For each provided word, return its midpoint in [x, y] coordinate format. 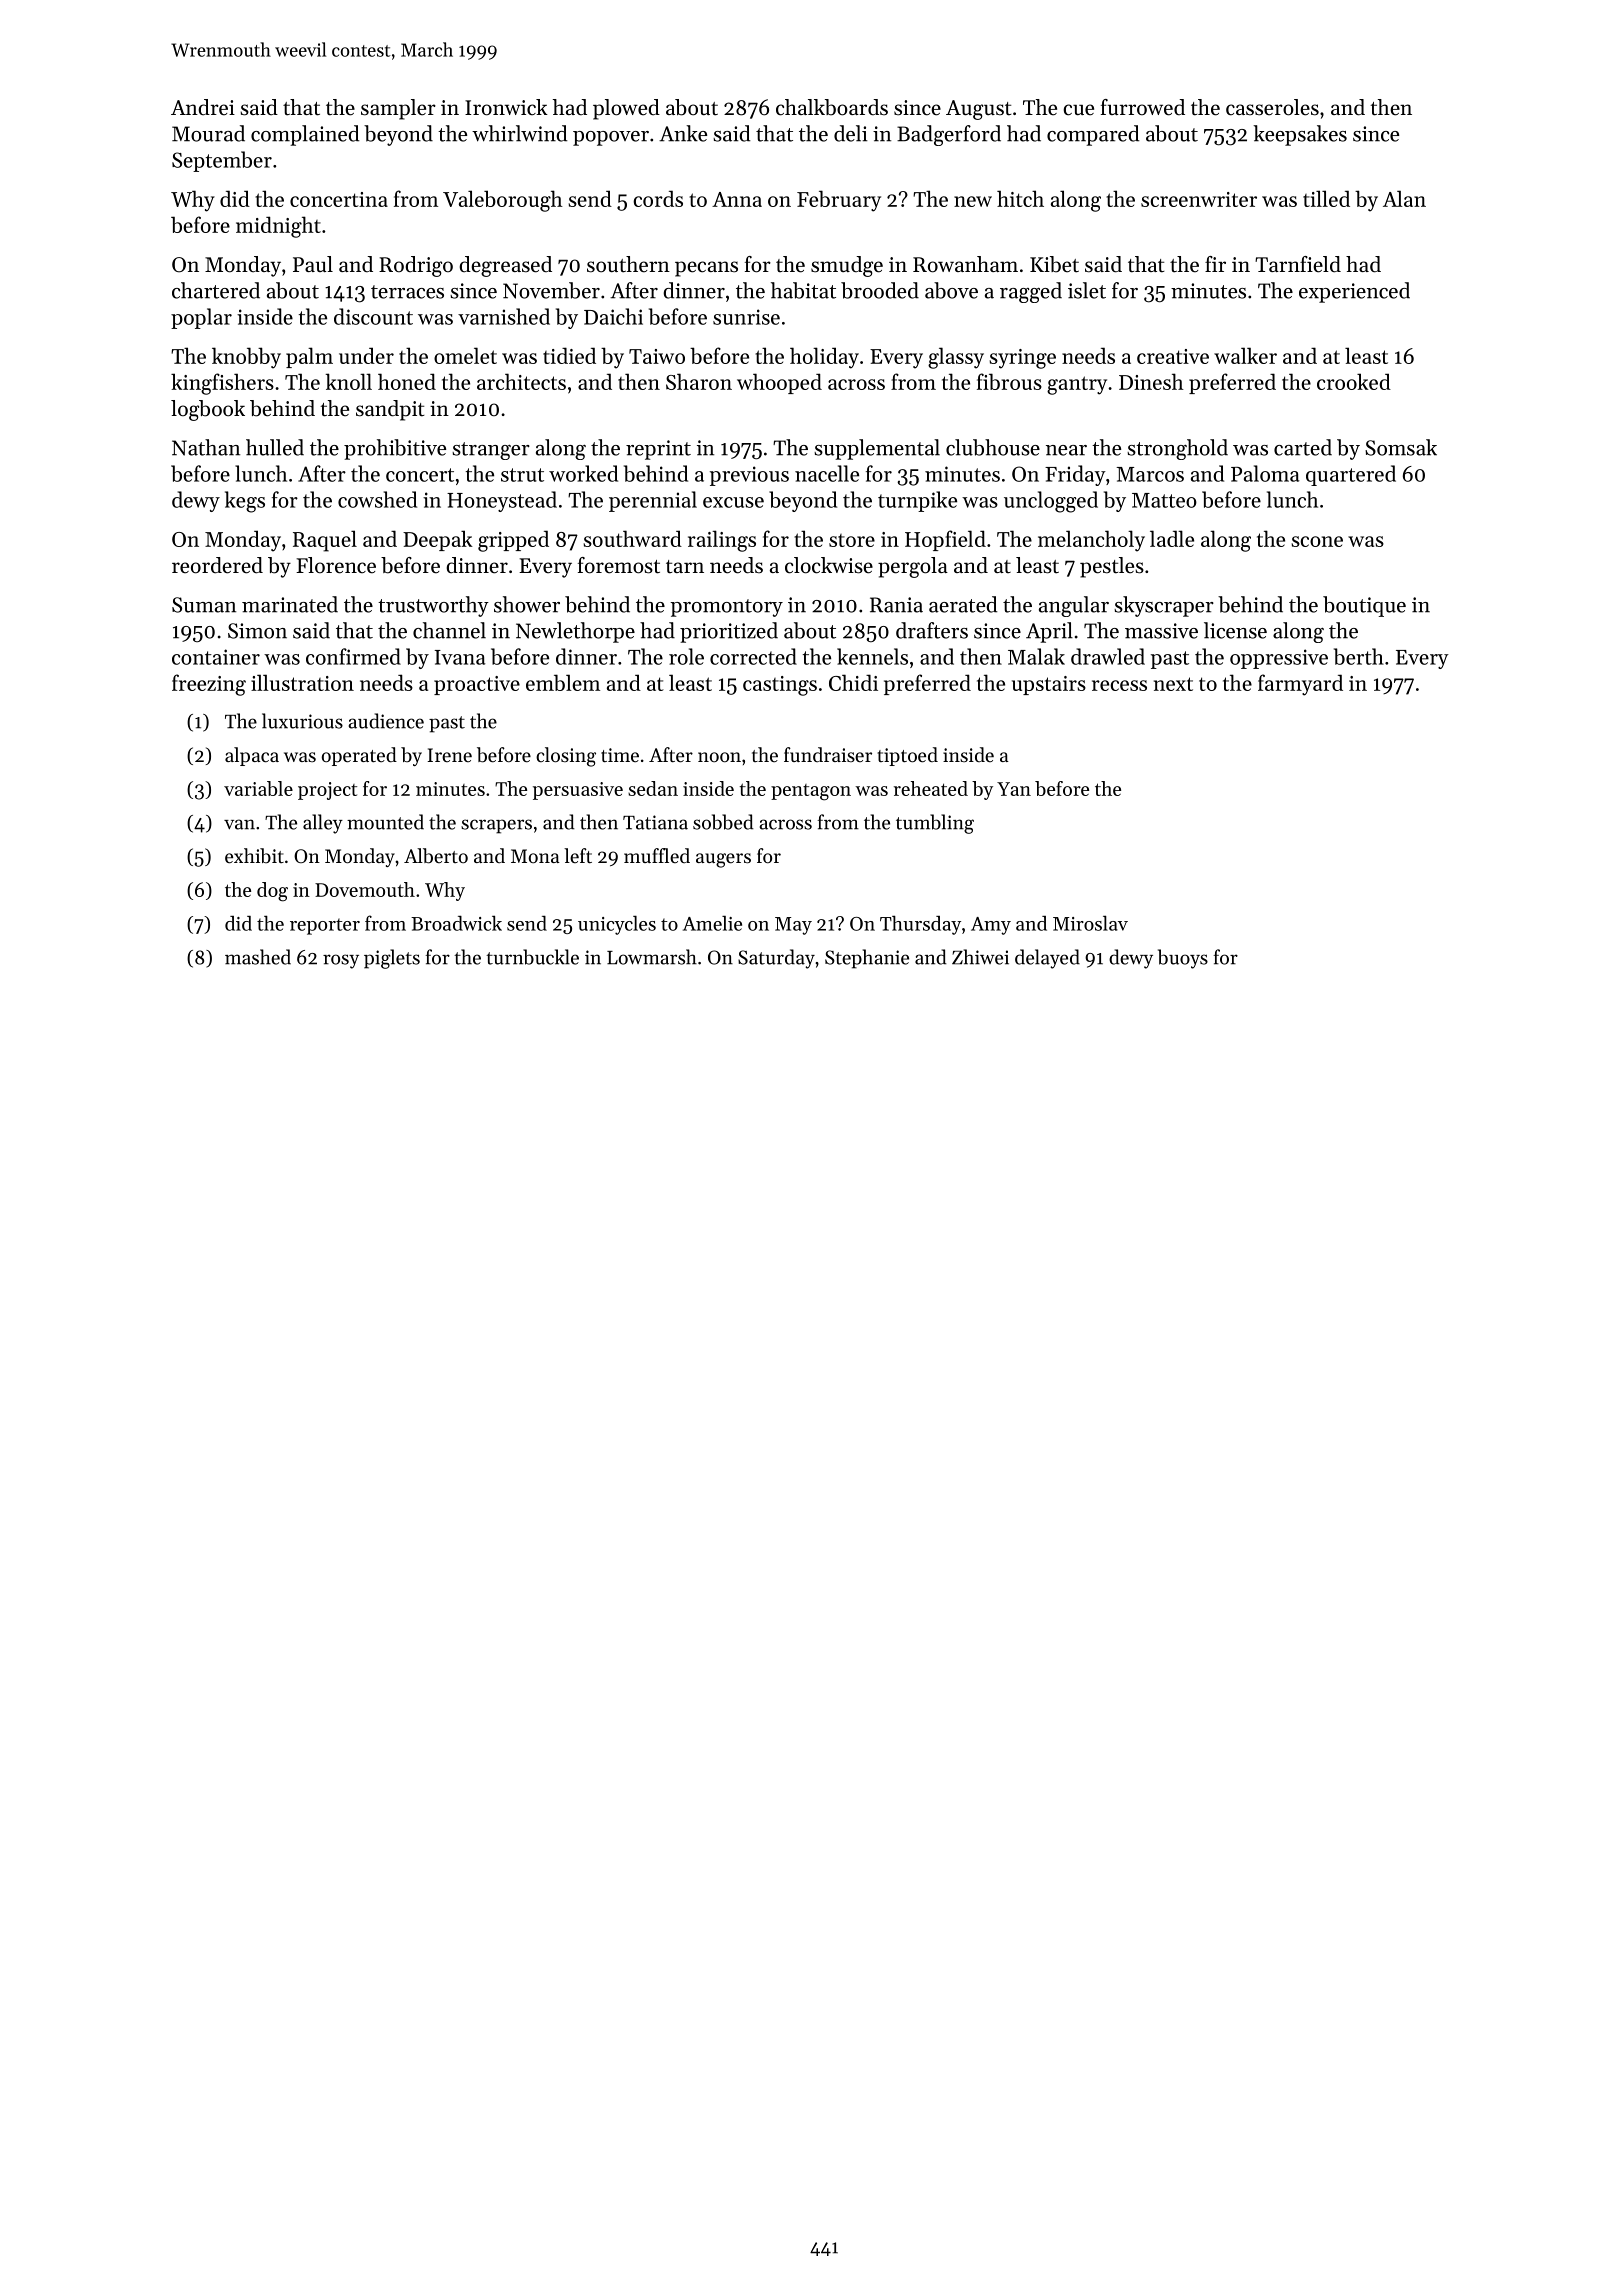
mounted [385, 822]
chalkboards [832, 107]
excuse [733, 502]
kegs [245, 502]
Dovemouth [365, 889]
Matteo [1164, 500]
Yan [1014, 789]
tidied [569, 355]
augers [723, 860]
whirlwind [520, 133]
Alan [1404, 198]
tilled [1326, 198]
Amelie [712, 923]
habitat [803, 290]
